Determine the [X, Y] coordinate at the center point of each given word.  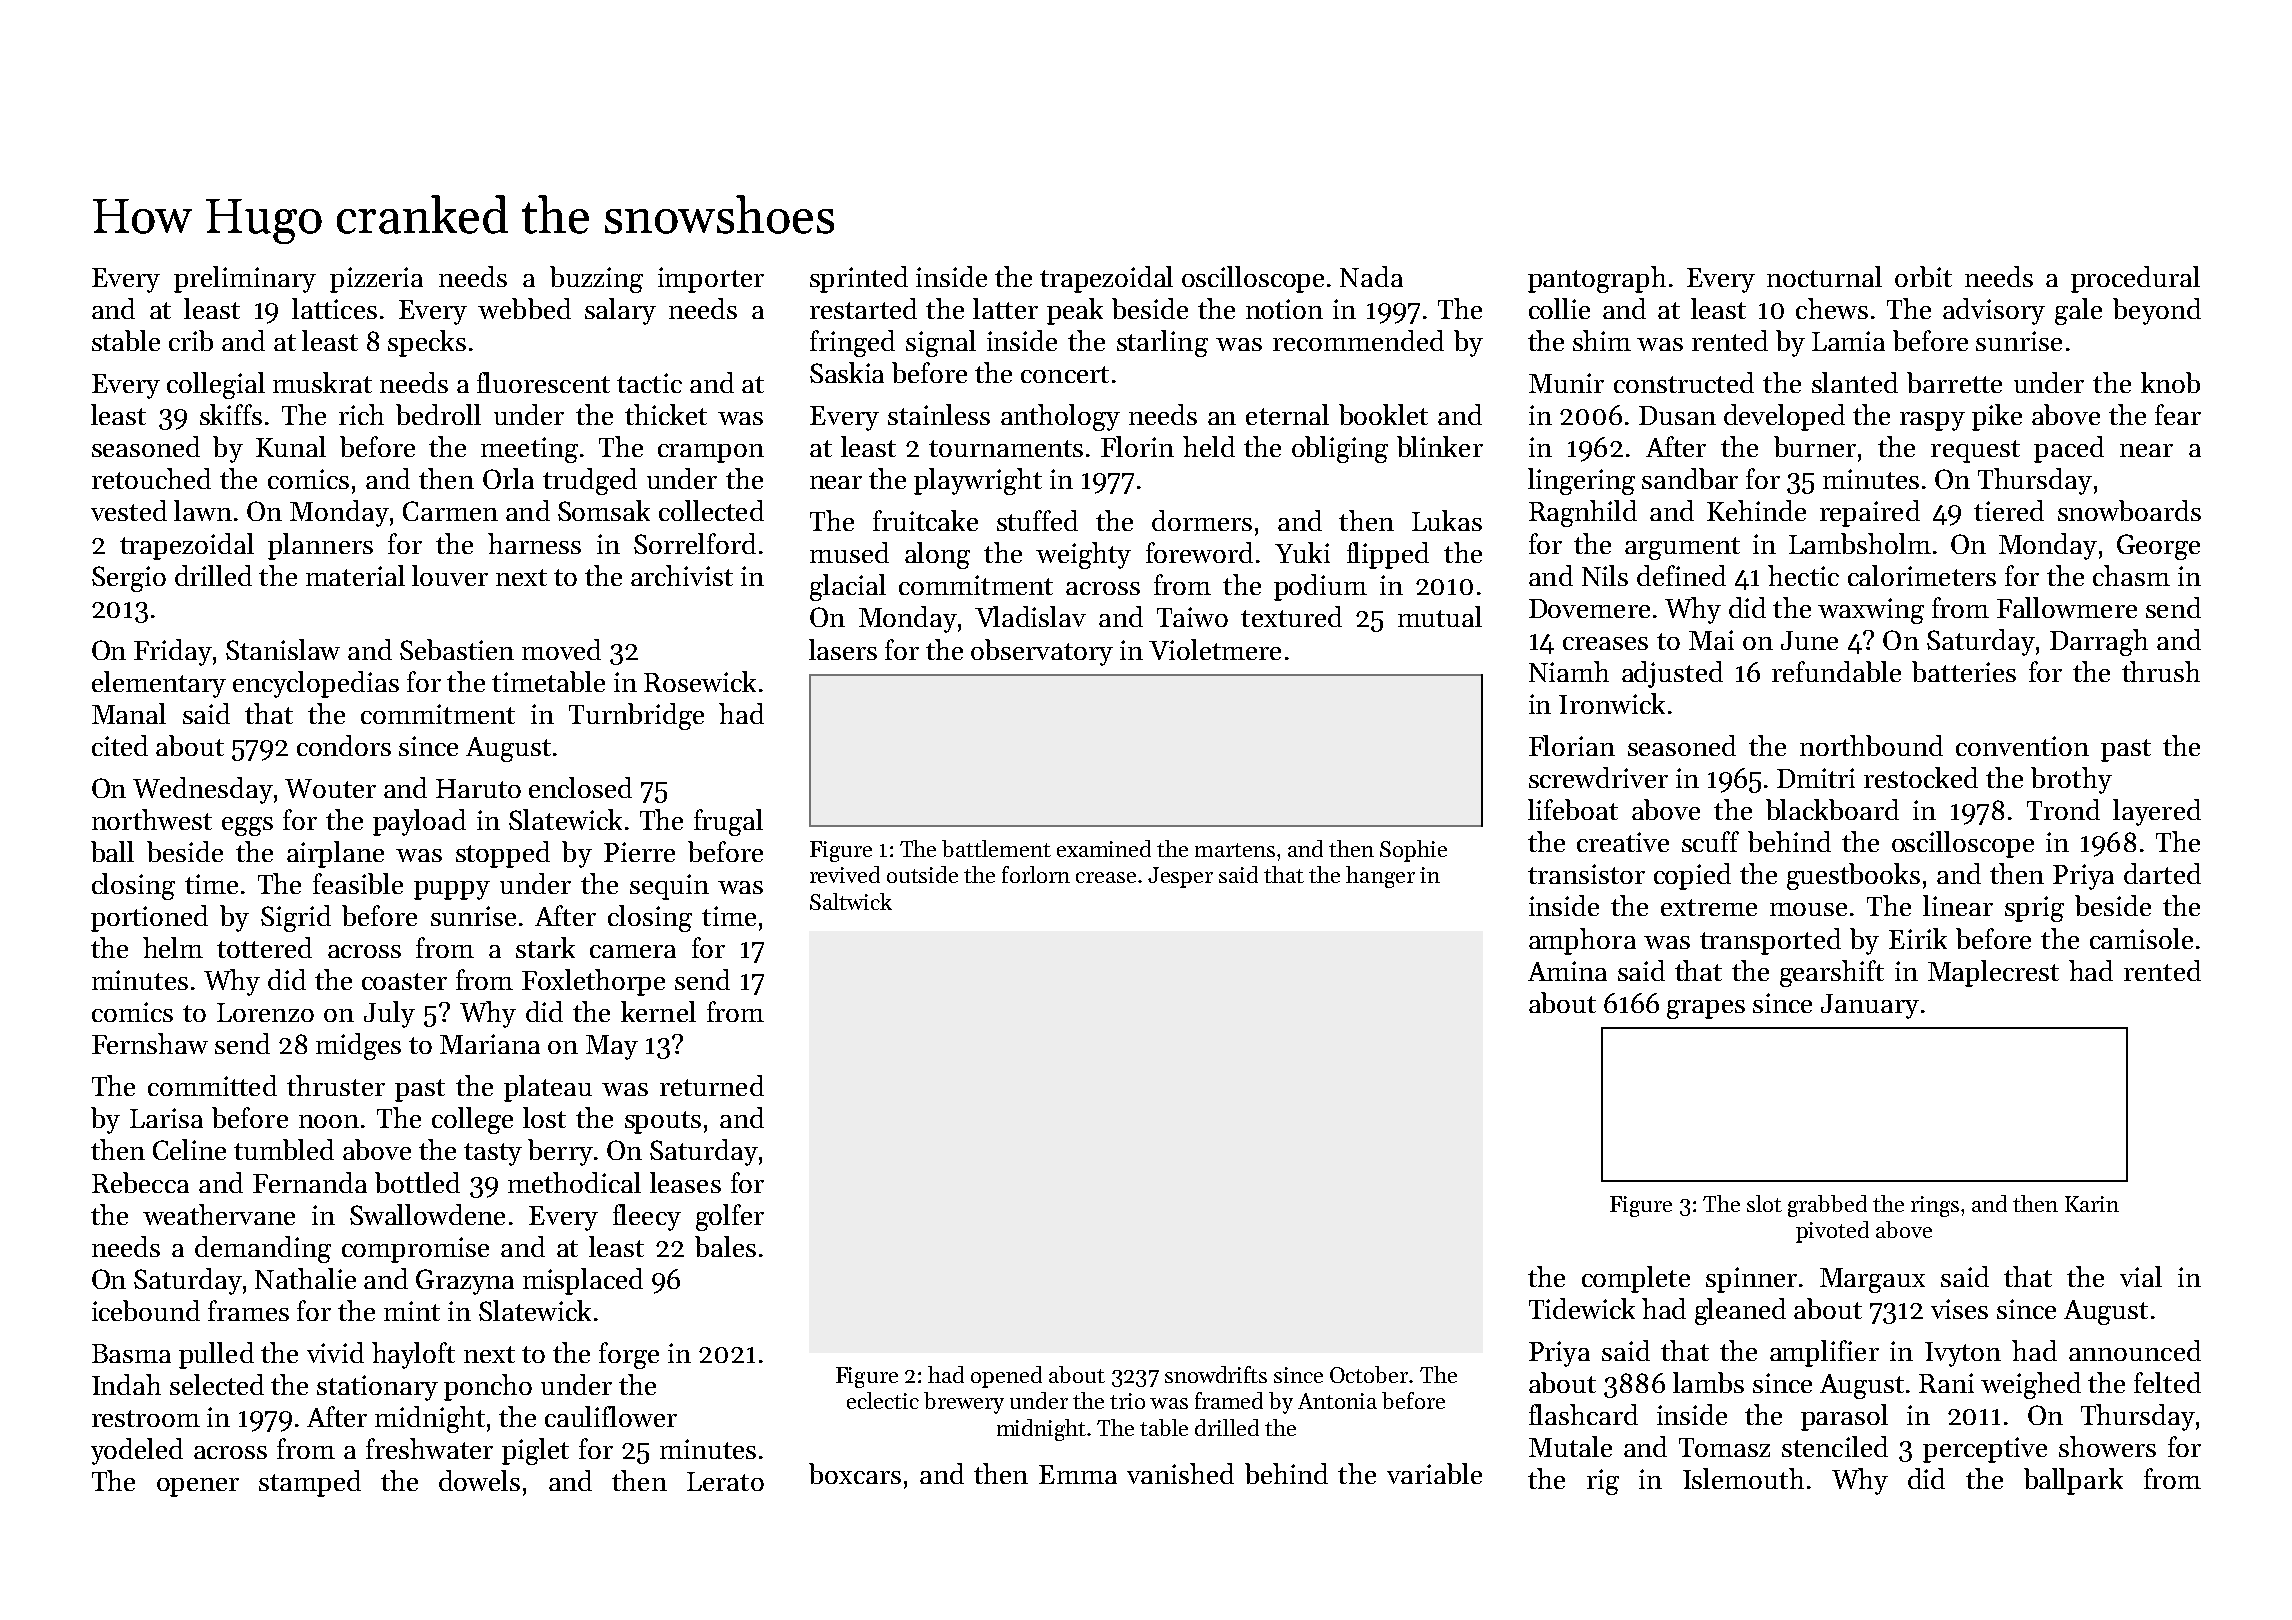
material [355, 575]
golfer [730, 1217]
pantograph [1597, 279]
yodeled [137, 1451]
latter [1005, 308]
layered [2157, 812]
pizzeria [376, 280]
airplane [335, 854]
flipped [1388, 555]
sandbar [1690, 478]
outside [922, 874]
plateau [548, 1088]
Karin [2092, 1204]
